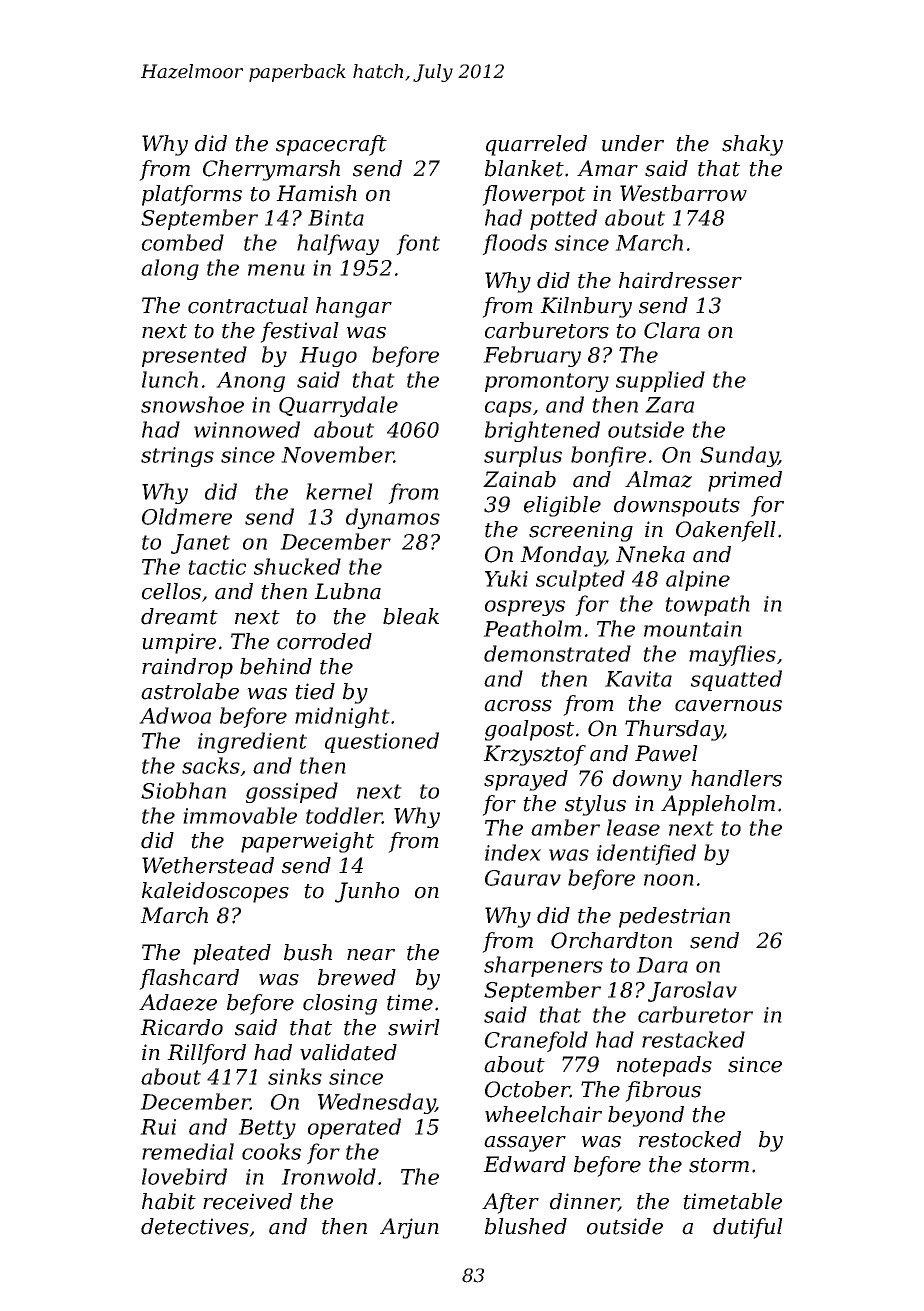  Describe the element at coordinates (276, 270) in the screenshot. I see `menu` at that location.
